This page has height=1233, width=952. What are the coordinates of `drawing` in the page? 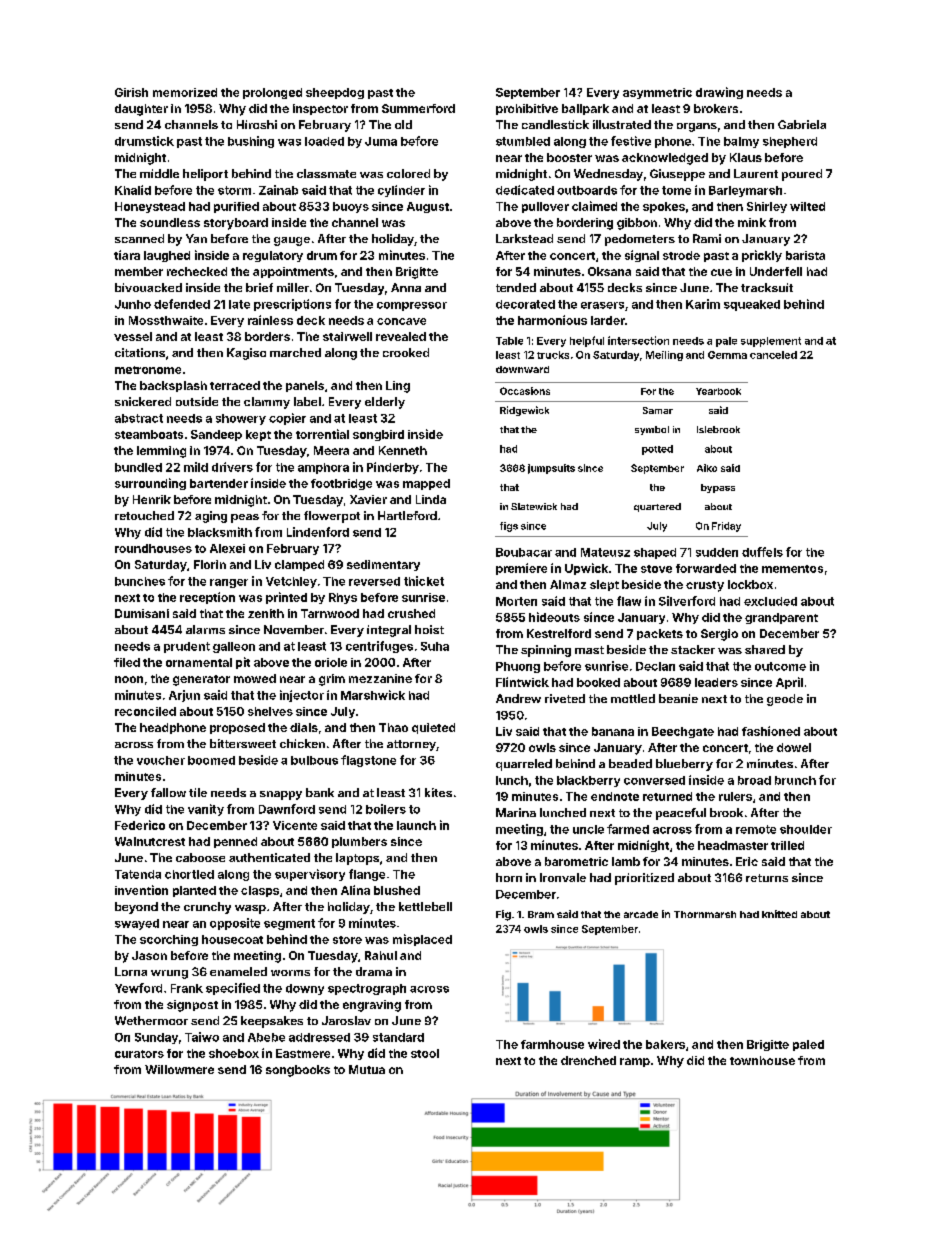 It's located at (719, 93).
